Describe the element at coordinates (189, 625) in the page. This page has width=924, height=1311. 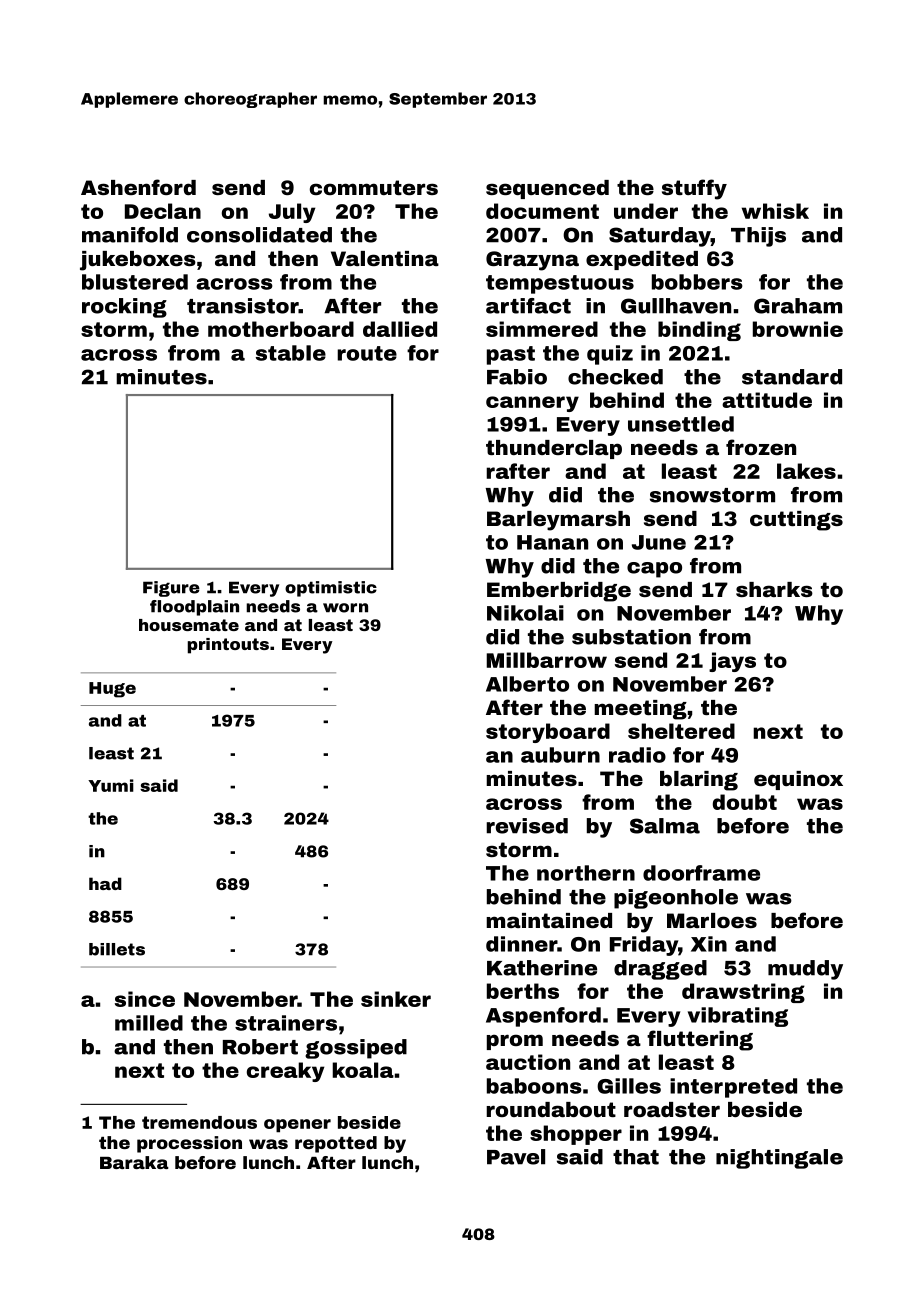
I see `housemate` at that location.
